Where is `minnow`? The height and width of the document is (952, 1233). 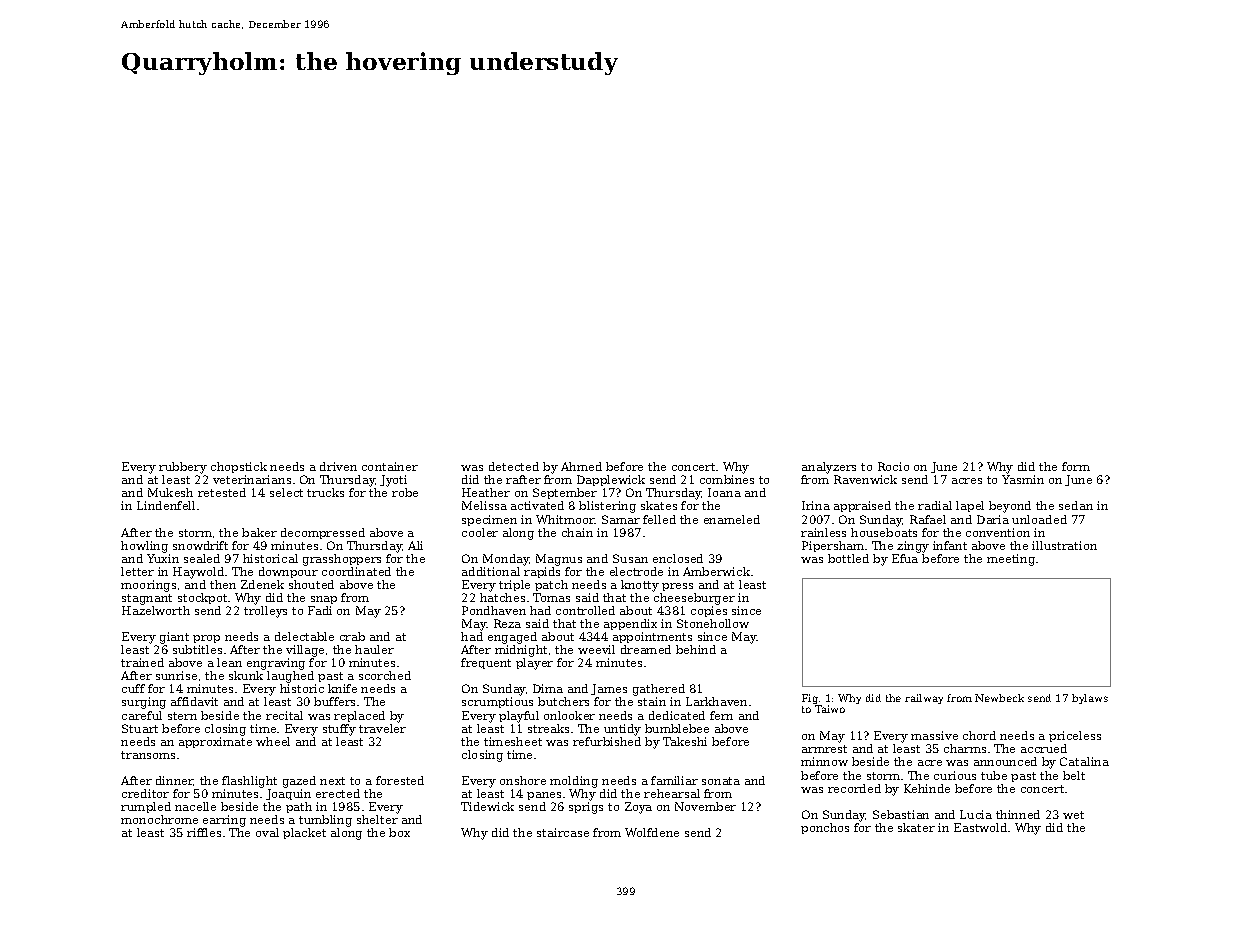
minnow is located at coordinates (824, 761).
